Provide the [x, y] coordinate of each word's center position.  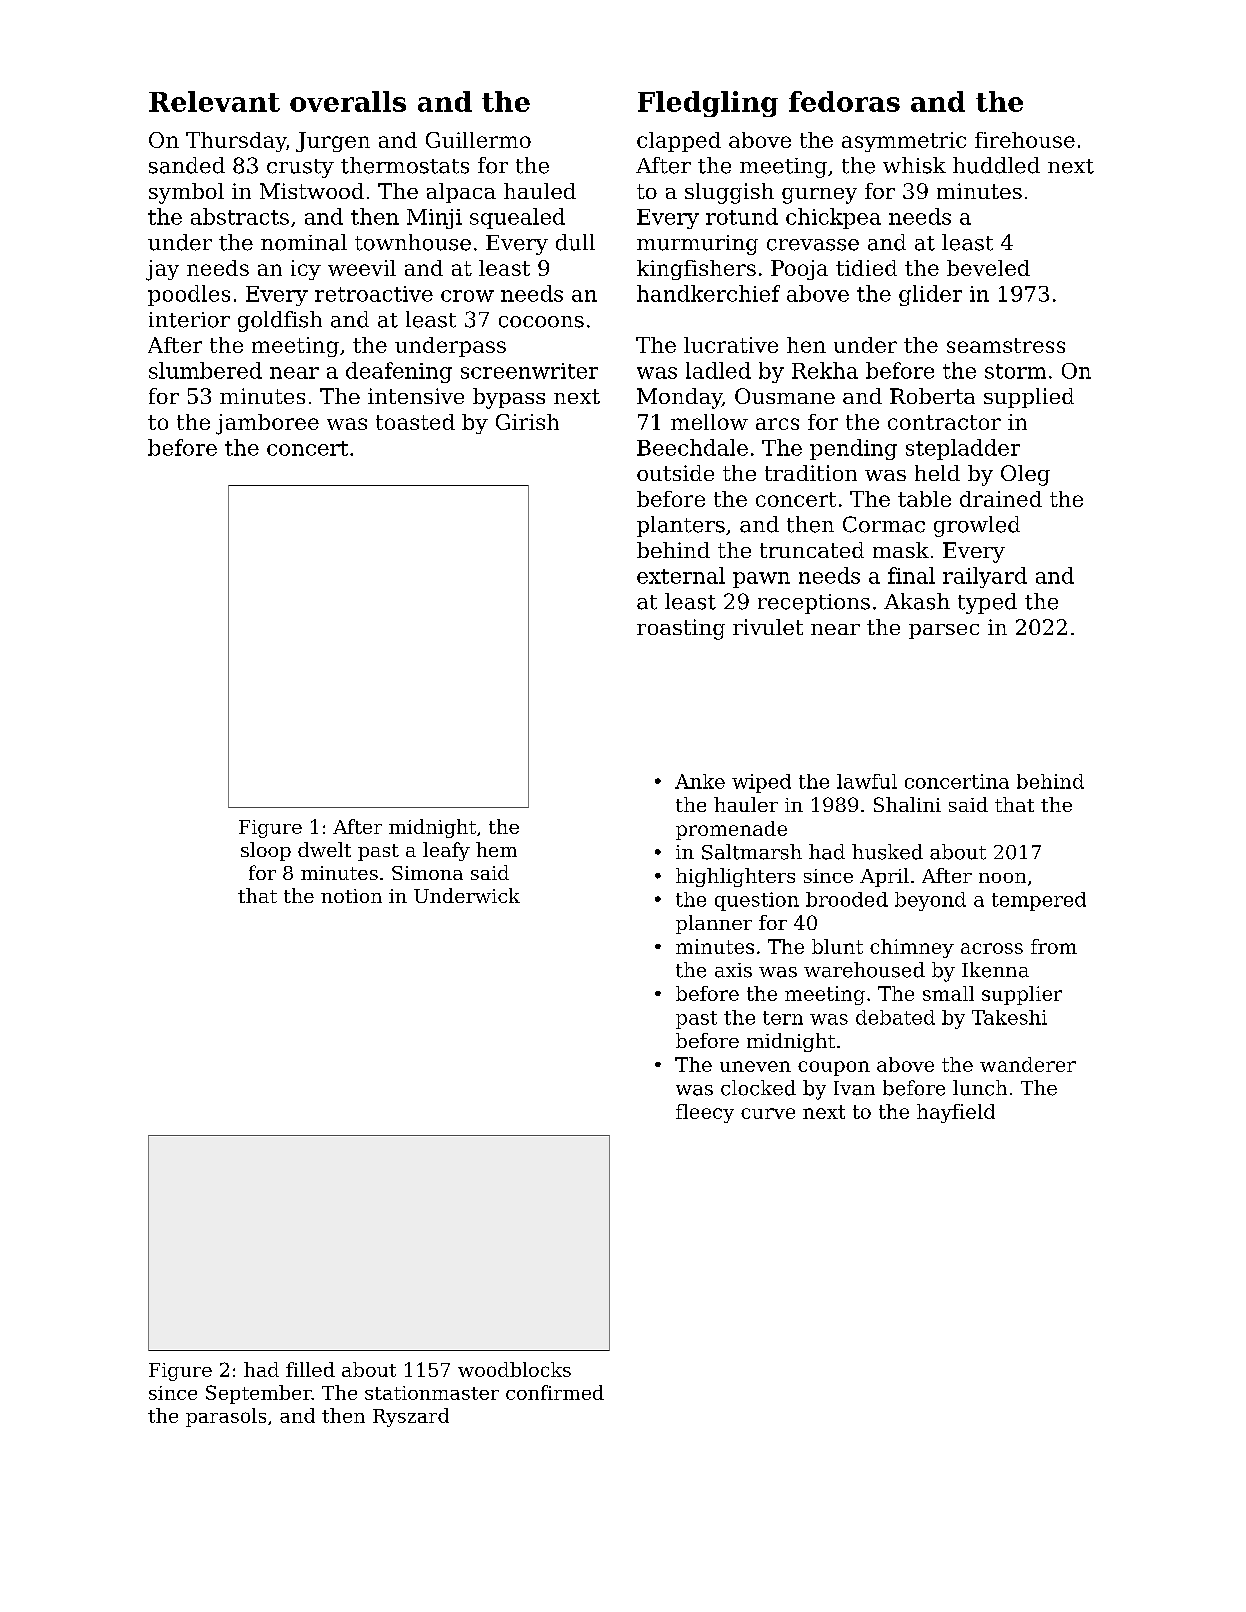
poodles [189, 295]
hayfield [956, 1113]
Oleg [1025, 475]
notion [351, 896]
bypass [509, 398]
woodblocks [514, 1369]
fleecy [705, 1113]
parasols [226, 1417]
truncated [812, 550]
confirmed [555, 1392]
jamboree [267, 424]
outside [675, 473]
